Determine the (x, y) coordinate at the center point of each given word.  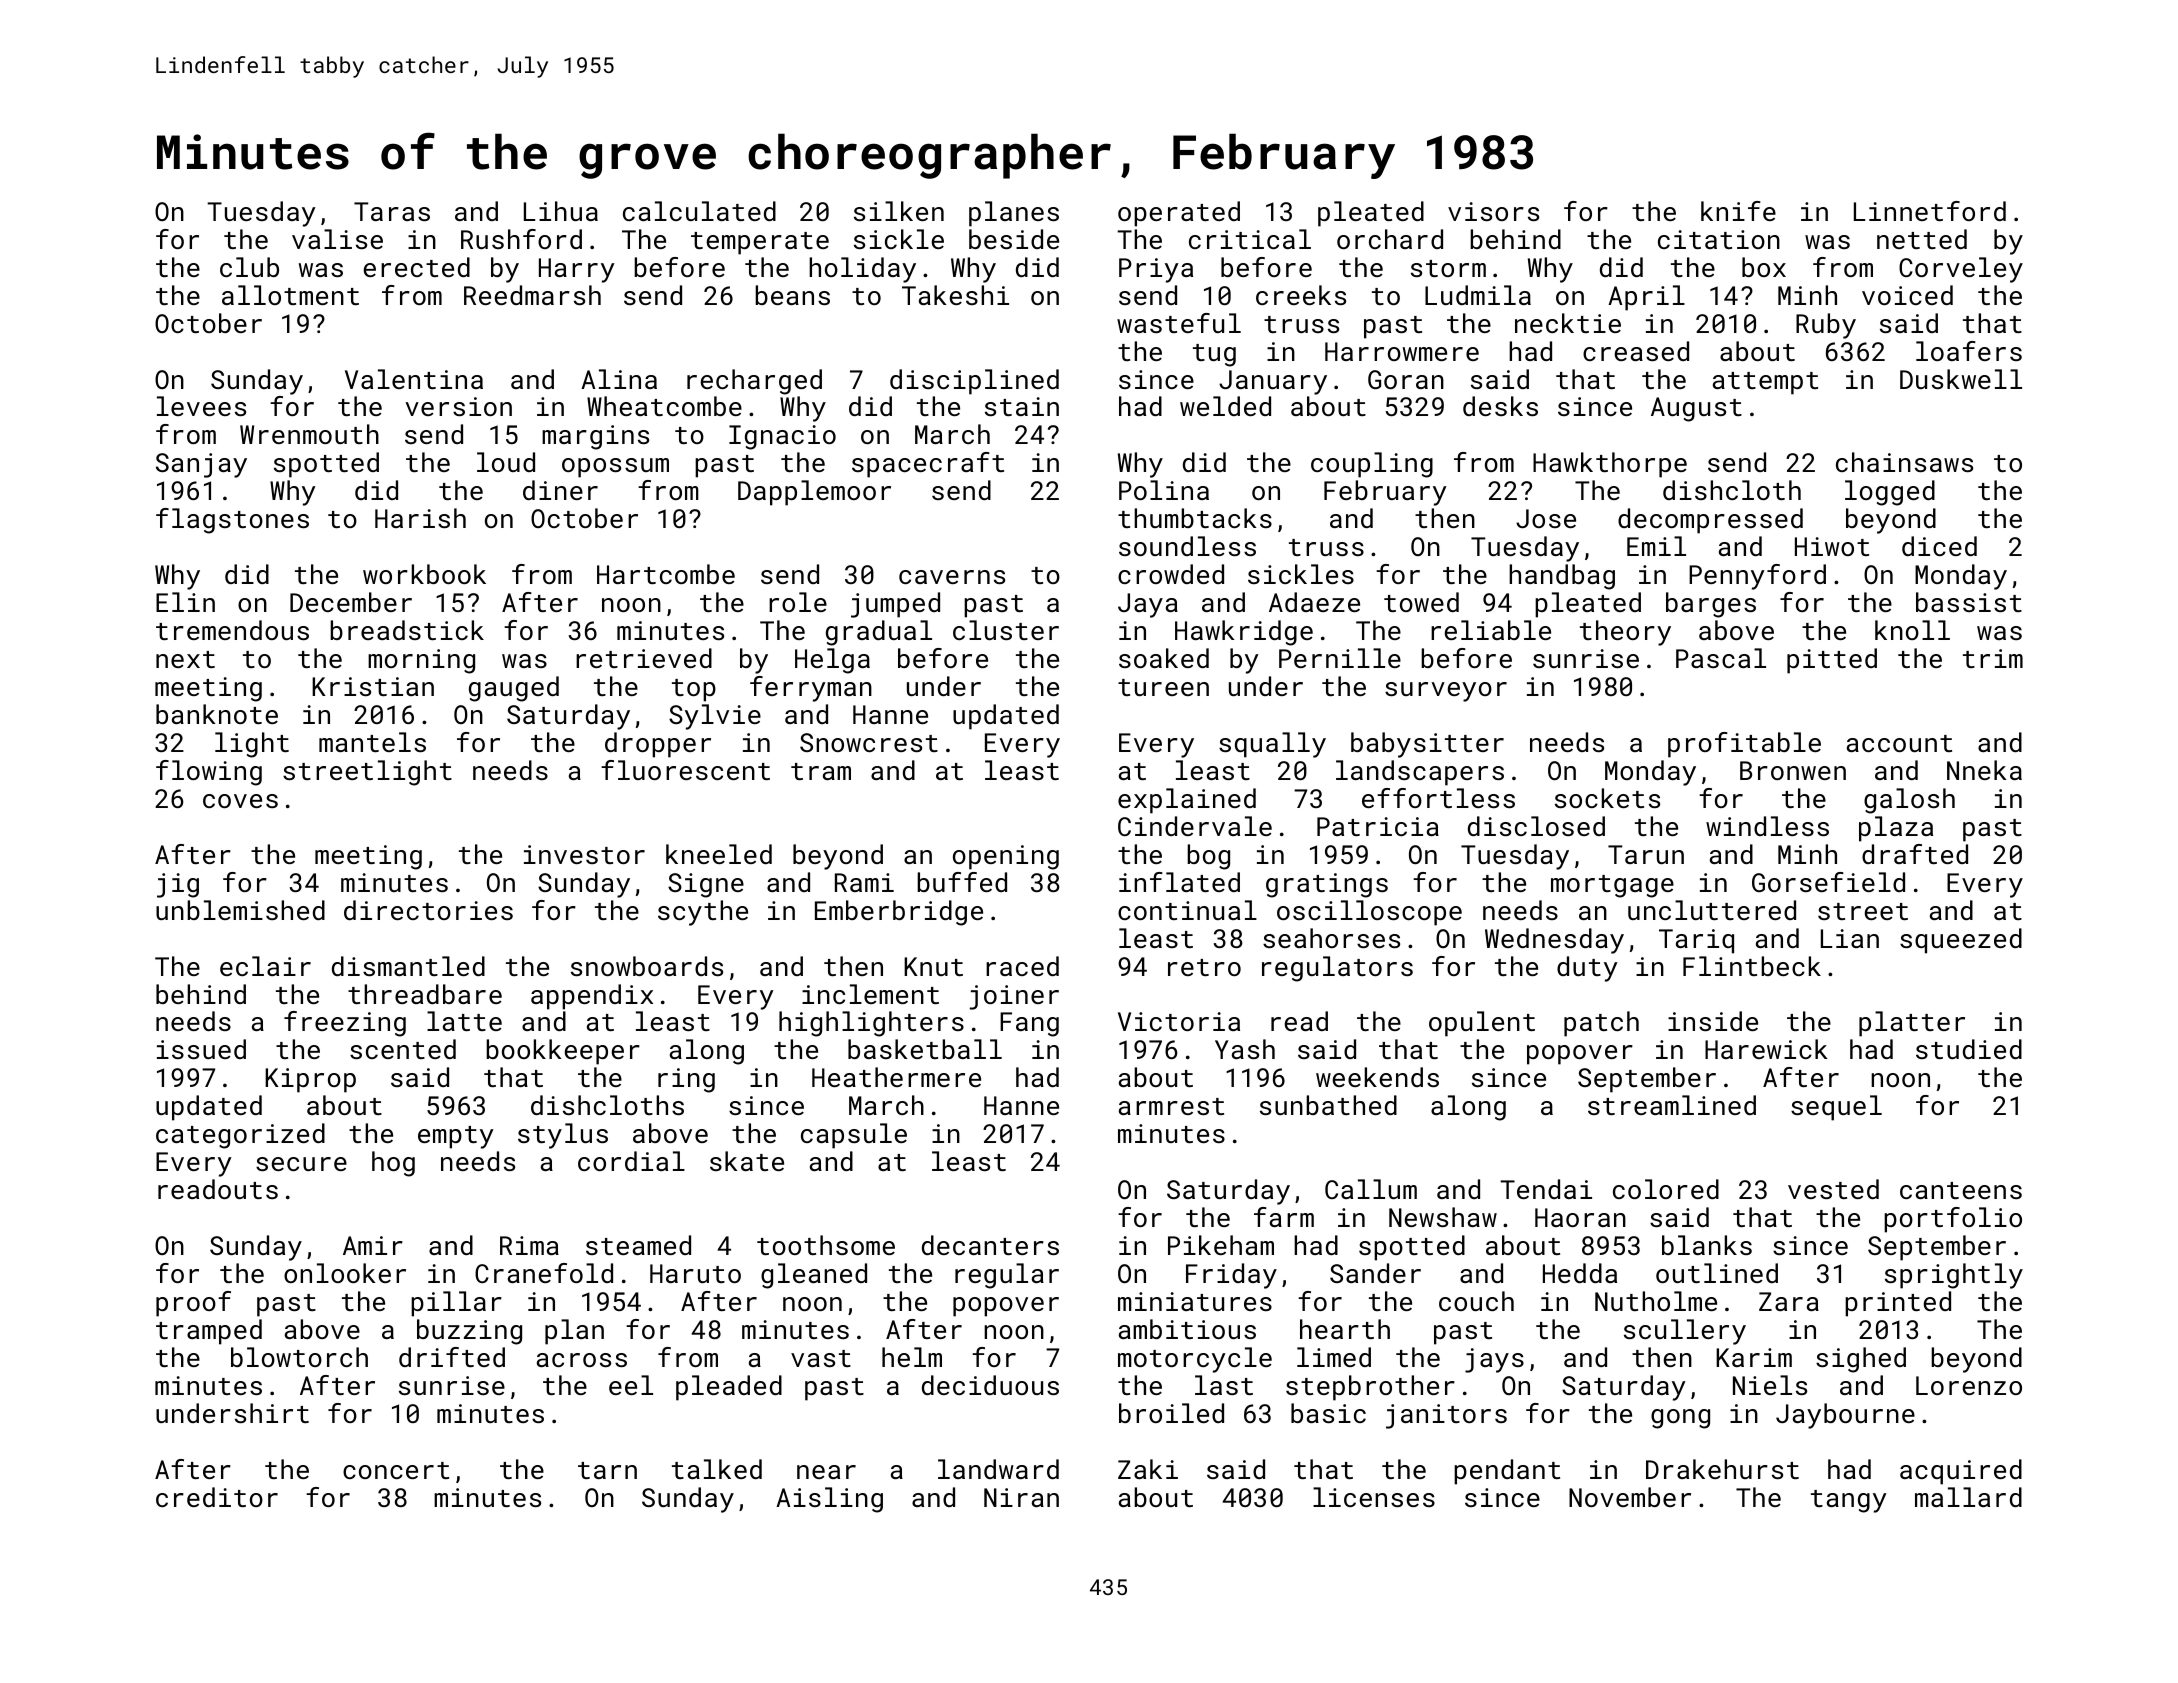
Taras (392, 211)
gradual (879, 633)
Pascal (1721, 658)
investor (584, 854)
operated (1179, 214)
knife (1738, 211)
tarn (607, 1470)
